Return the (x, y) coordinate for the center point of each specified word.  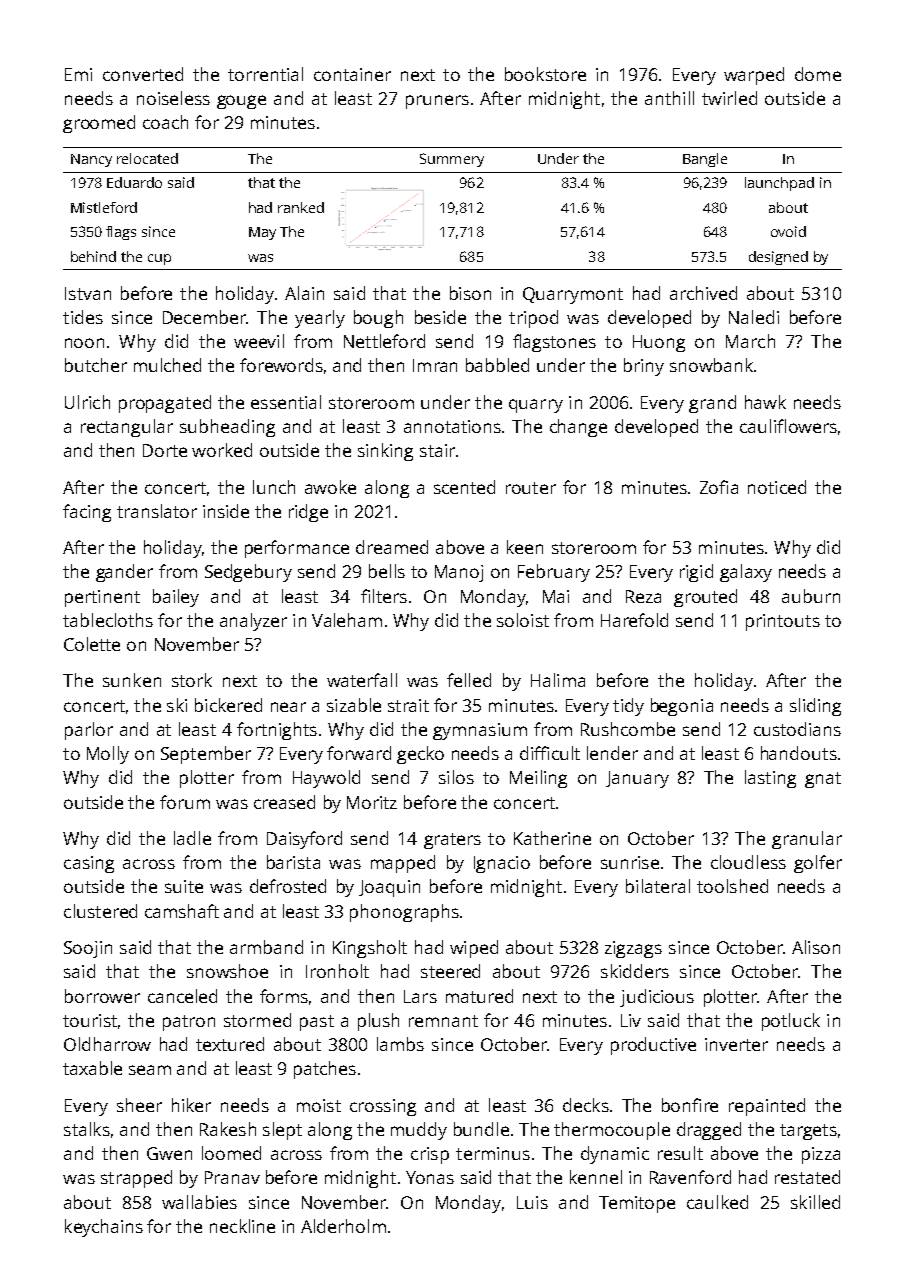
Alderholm (343, 1226)
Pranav (232, 1177)
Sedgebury (248, 573)
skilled (815, 1202)
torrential (265, 74)
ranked (301, 207)
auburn (811, 596)
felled (469, 680)
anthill (669, 98)
